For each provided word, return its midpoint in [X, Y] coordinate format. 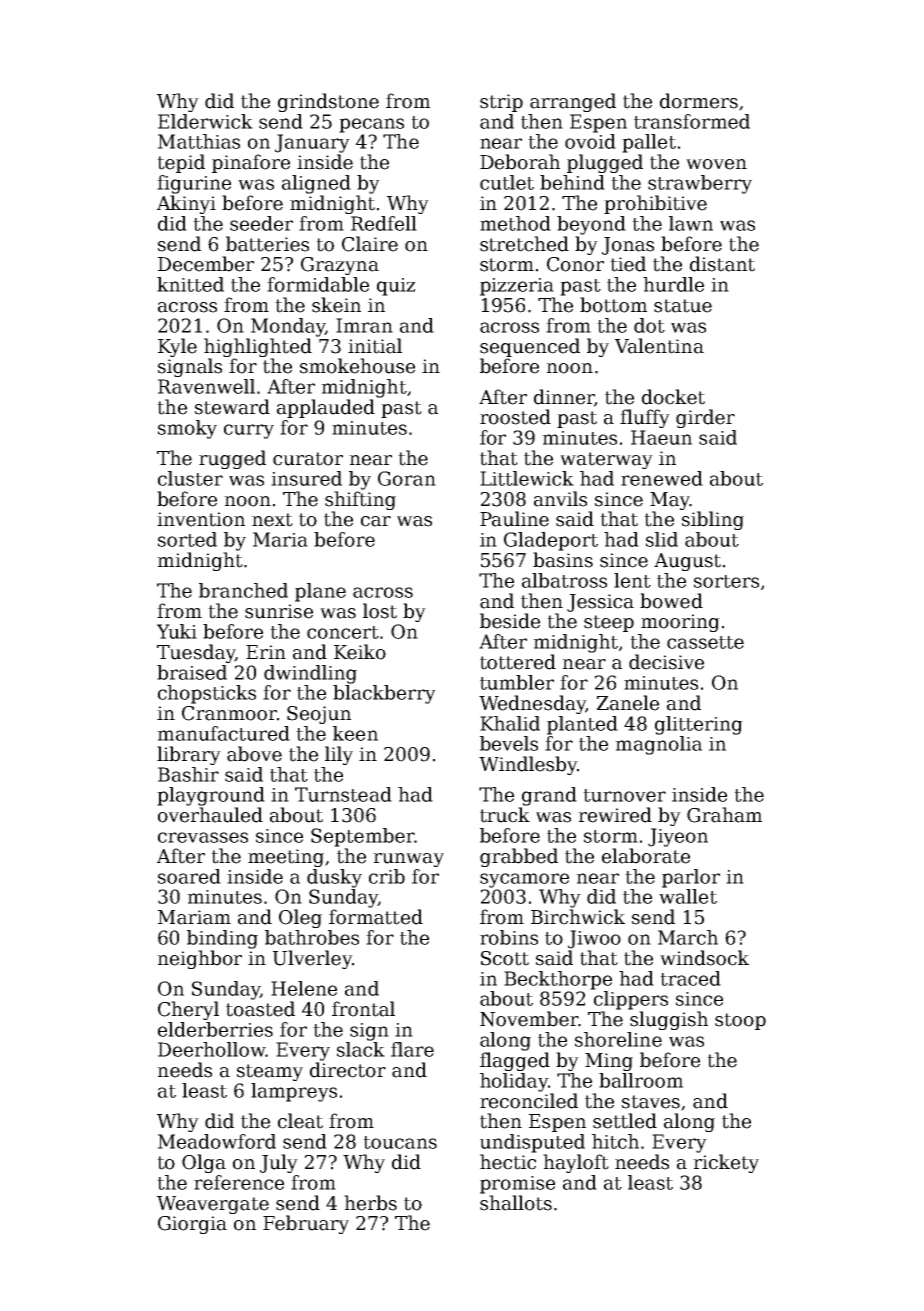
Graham [724, 815]
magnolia [658, 745]
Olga [204, 1163]
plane [320, 592]
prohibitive [655, 204]
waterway [606, 460]
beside [510, 621]
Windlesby [528, 765]
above [254, 754]
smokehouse [357, 366]
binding [222, 939]
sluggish [669, 1020]
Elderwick [205, 121]
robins [509, 937]
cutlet [507, 182]
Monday [288, 327]
